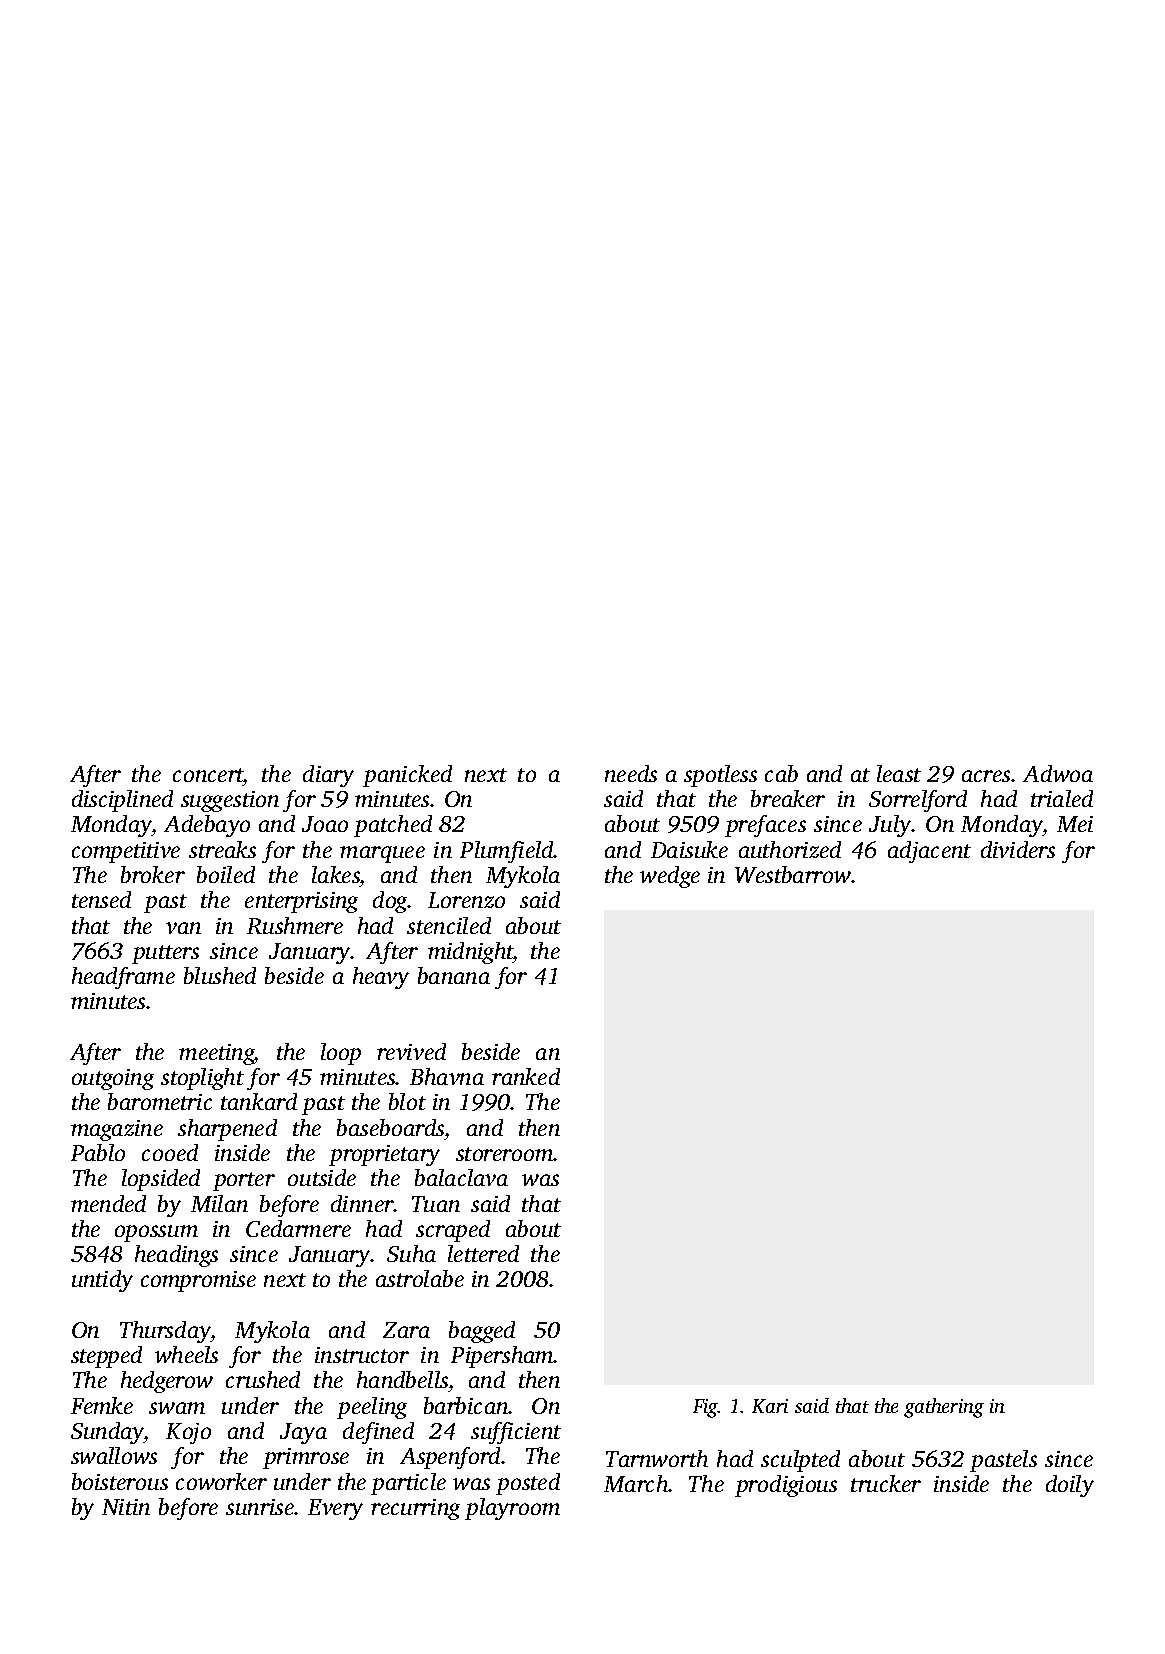 Image resolution: width=1165 pixels, height=1654 pixels. Describe the element at coordinates (631, 773) in the document. I see `needs` at that location.
